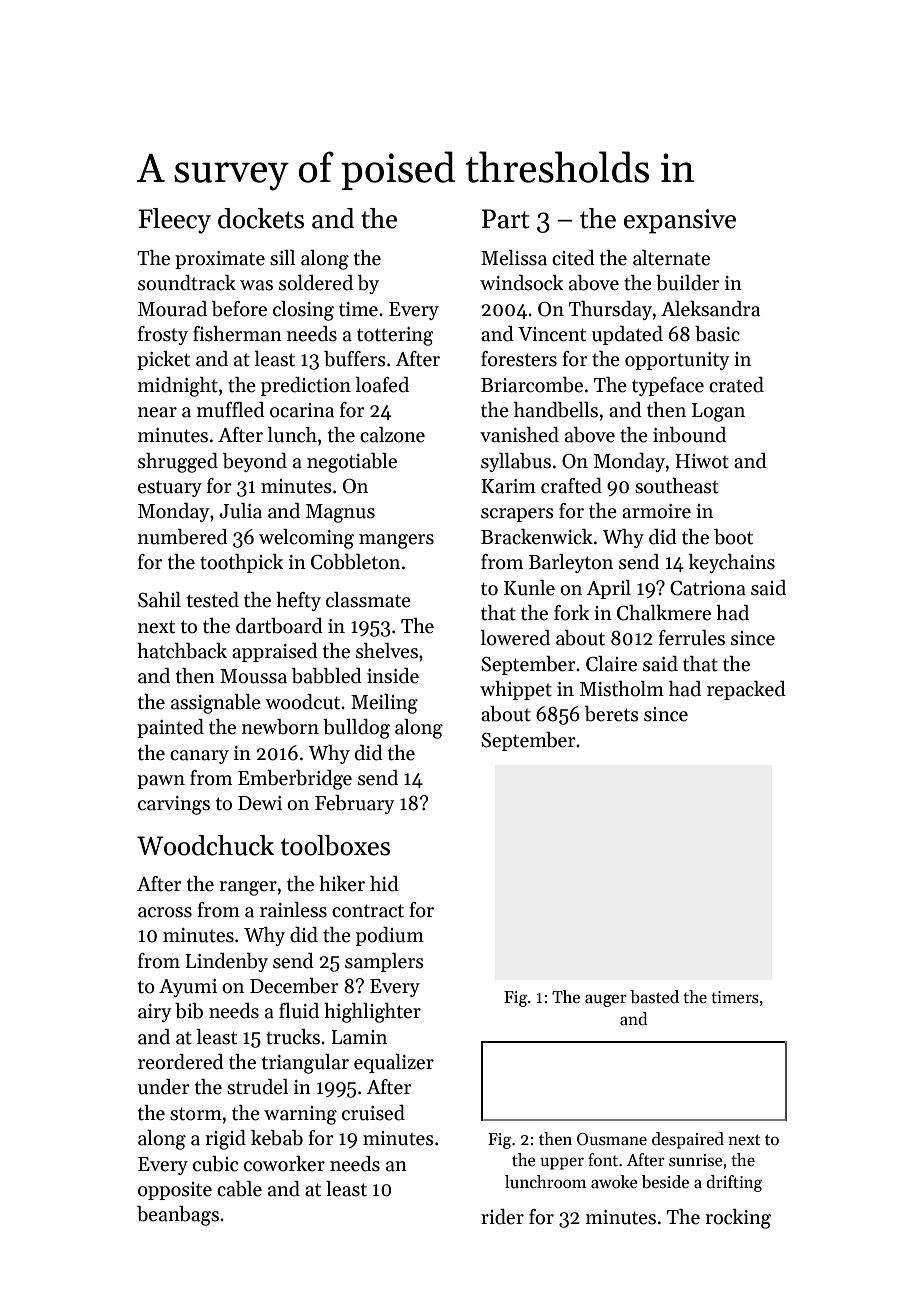  I want to click on berets, so click(612, 714).
